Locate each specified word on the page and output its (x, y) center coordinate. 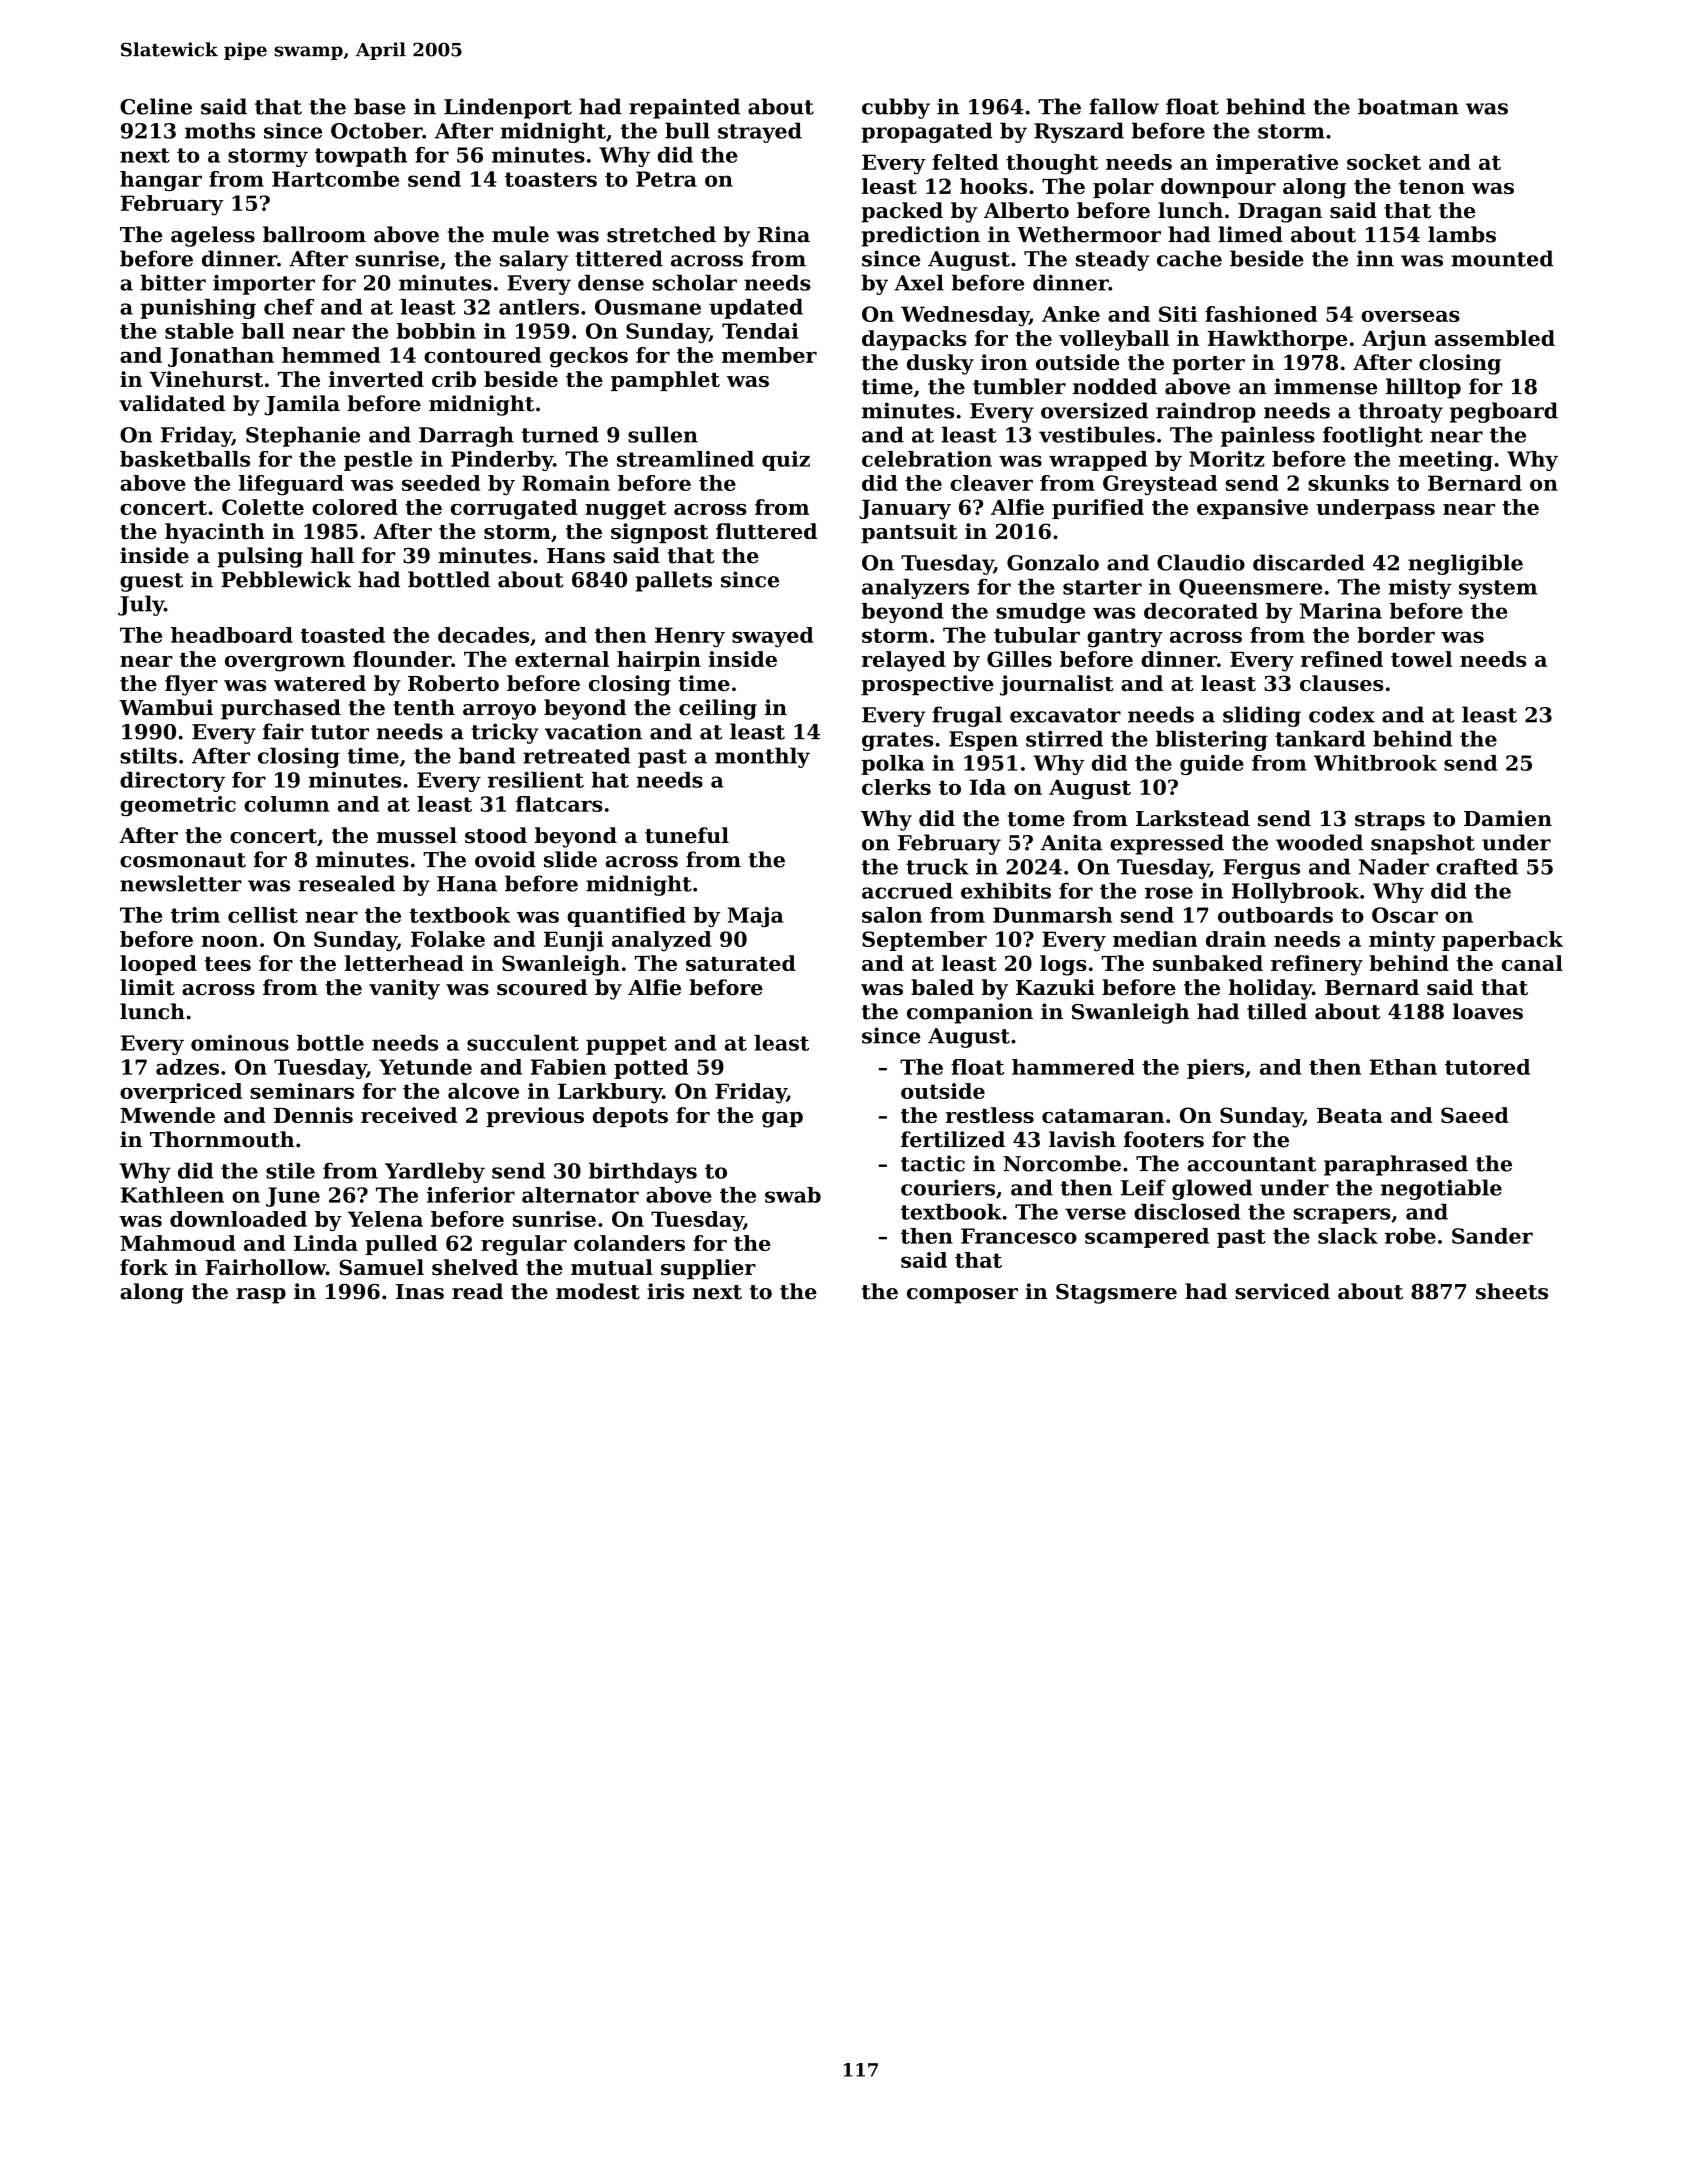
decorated (1201, 611)
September (924, 941)
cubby (896, 108)
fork (144, 1267)
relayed (904, 661)
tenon (1432, 187)
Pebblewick (286, 579)
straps (1390, 821)
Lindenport (508, 108)
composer (962, 1296)
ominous (240, 1043)
